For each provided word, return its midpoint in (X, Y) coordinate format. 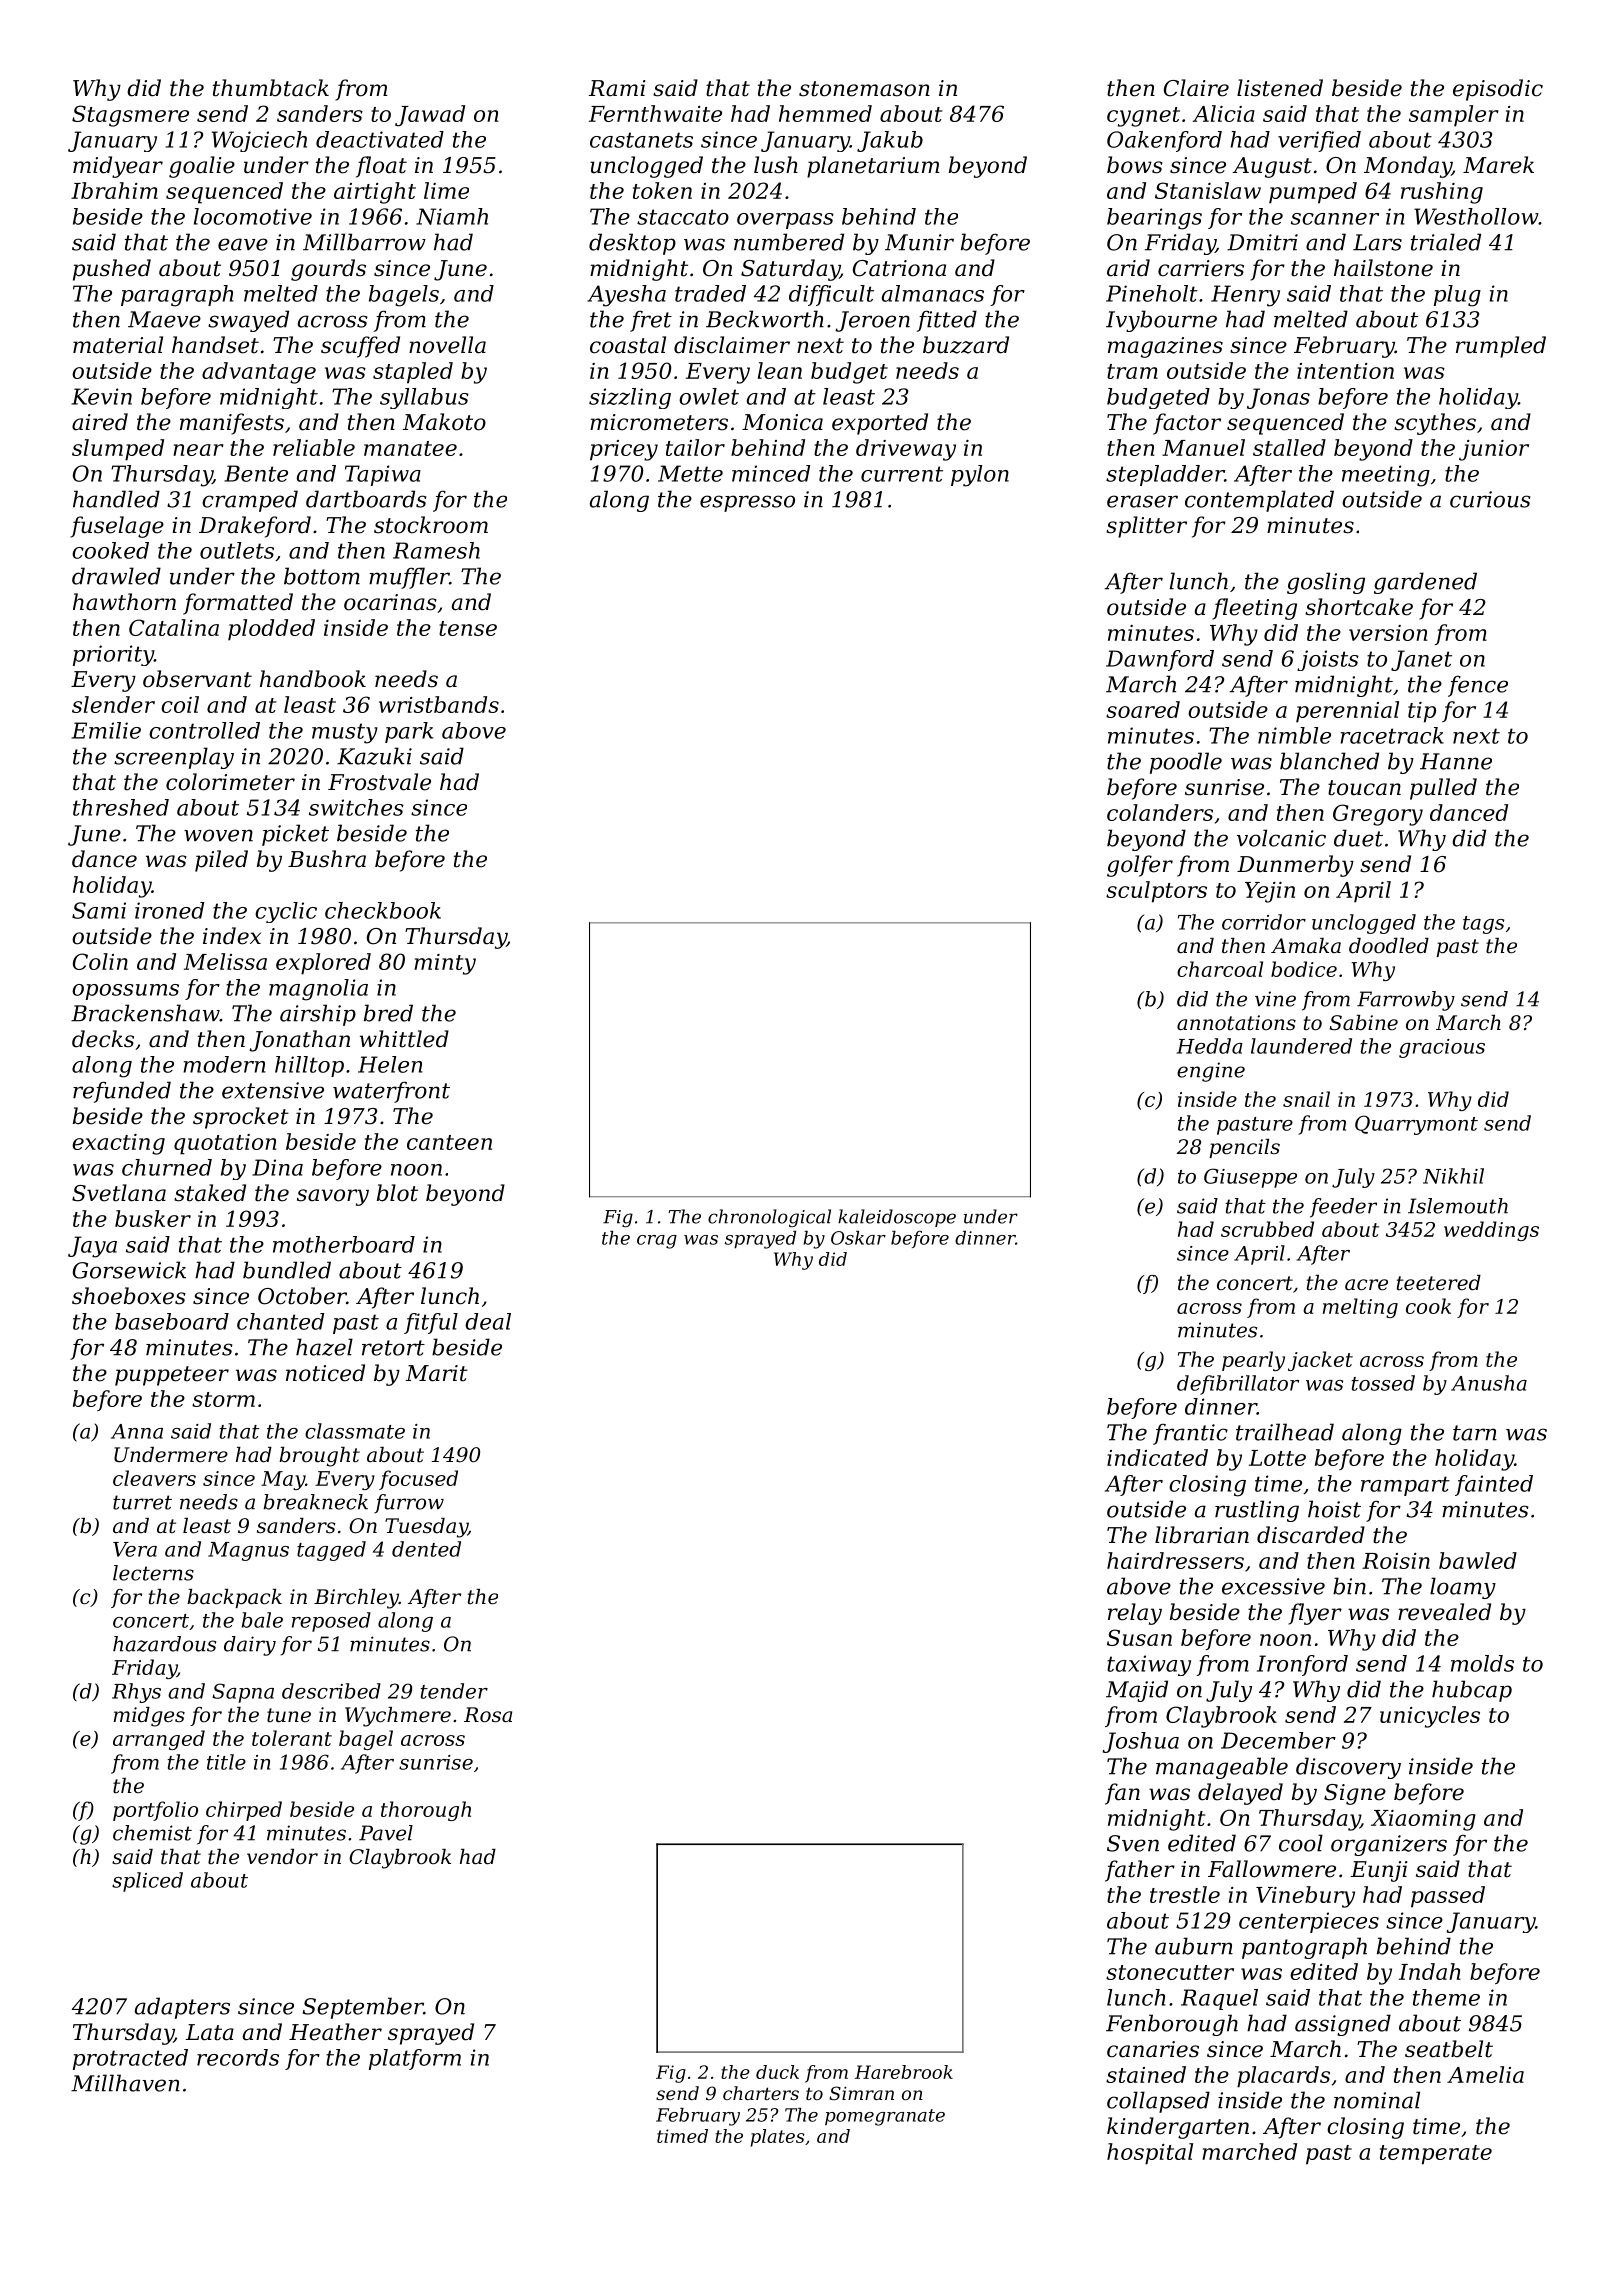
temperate (1436, 2155)
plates (777, 2138)
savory (333, 1197)
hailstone (1383, 268)
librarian (1202, 1535)
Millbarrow (364, 242)
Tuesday (426, 1528)
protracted (130, 2059)
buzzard (966, 345)
